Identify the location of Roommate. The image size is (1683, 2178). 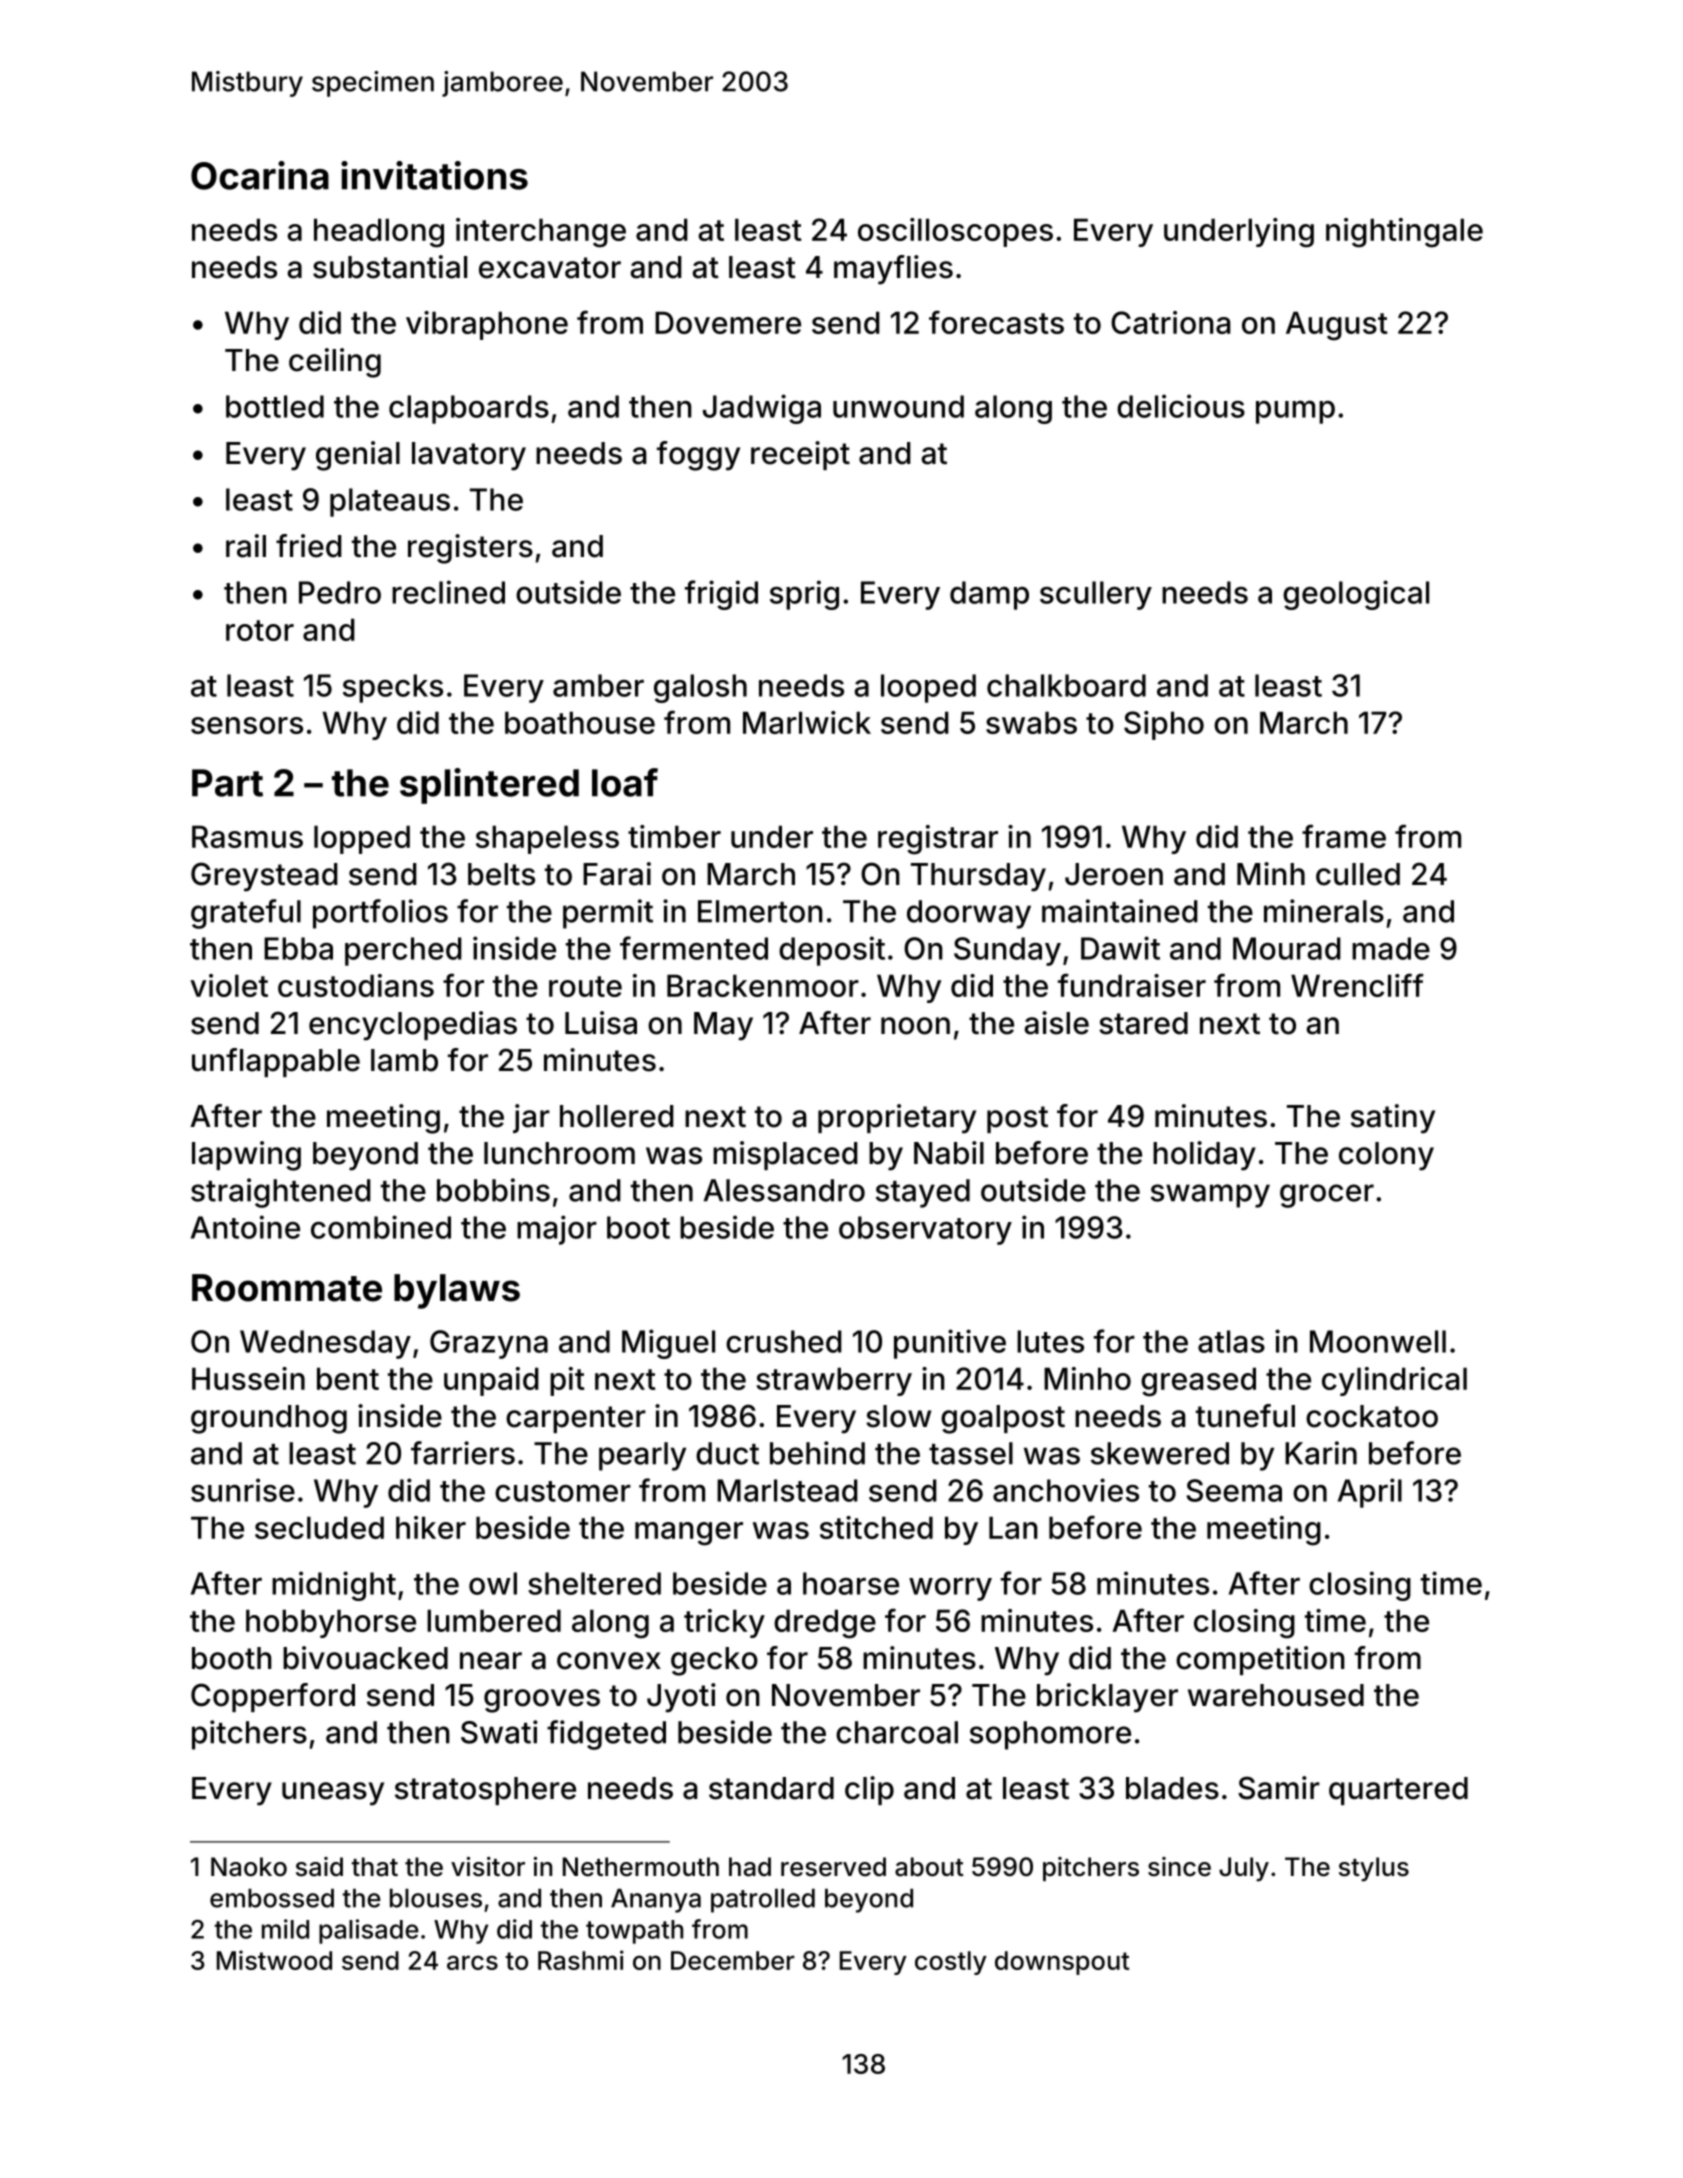
(287, 1288).
